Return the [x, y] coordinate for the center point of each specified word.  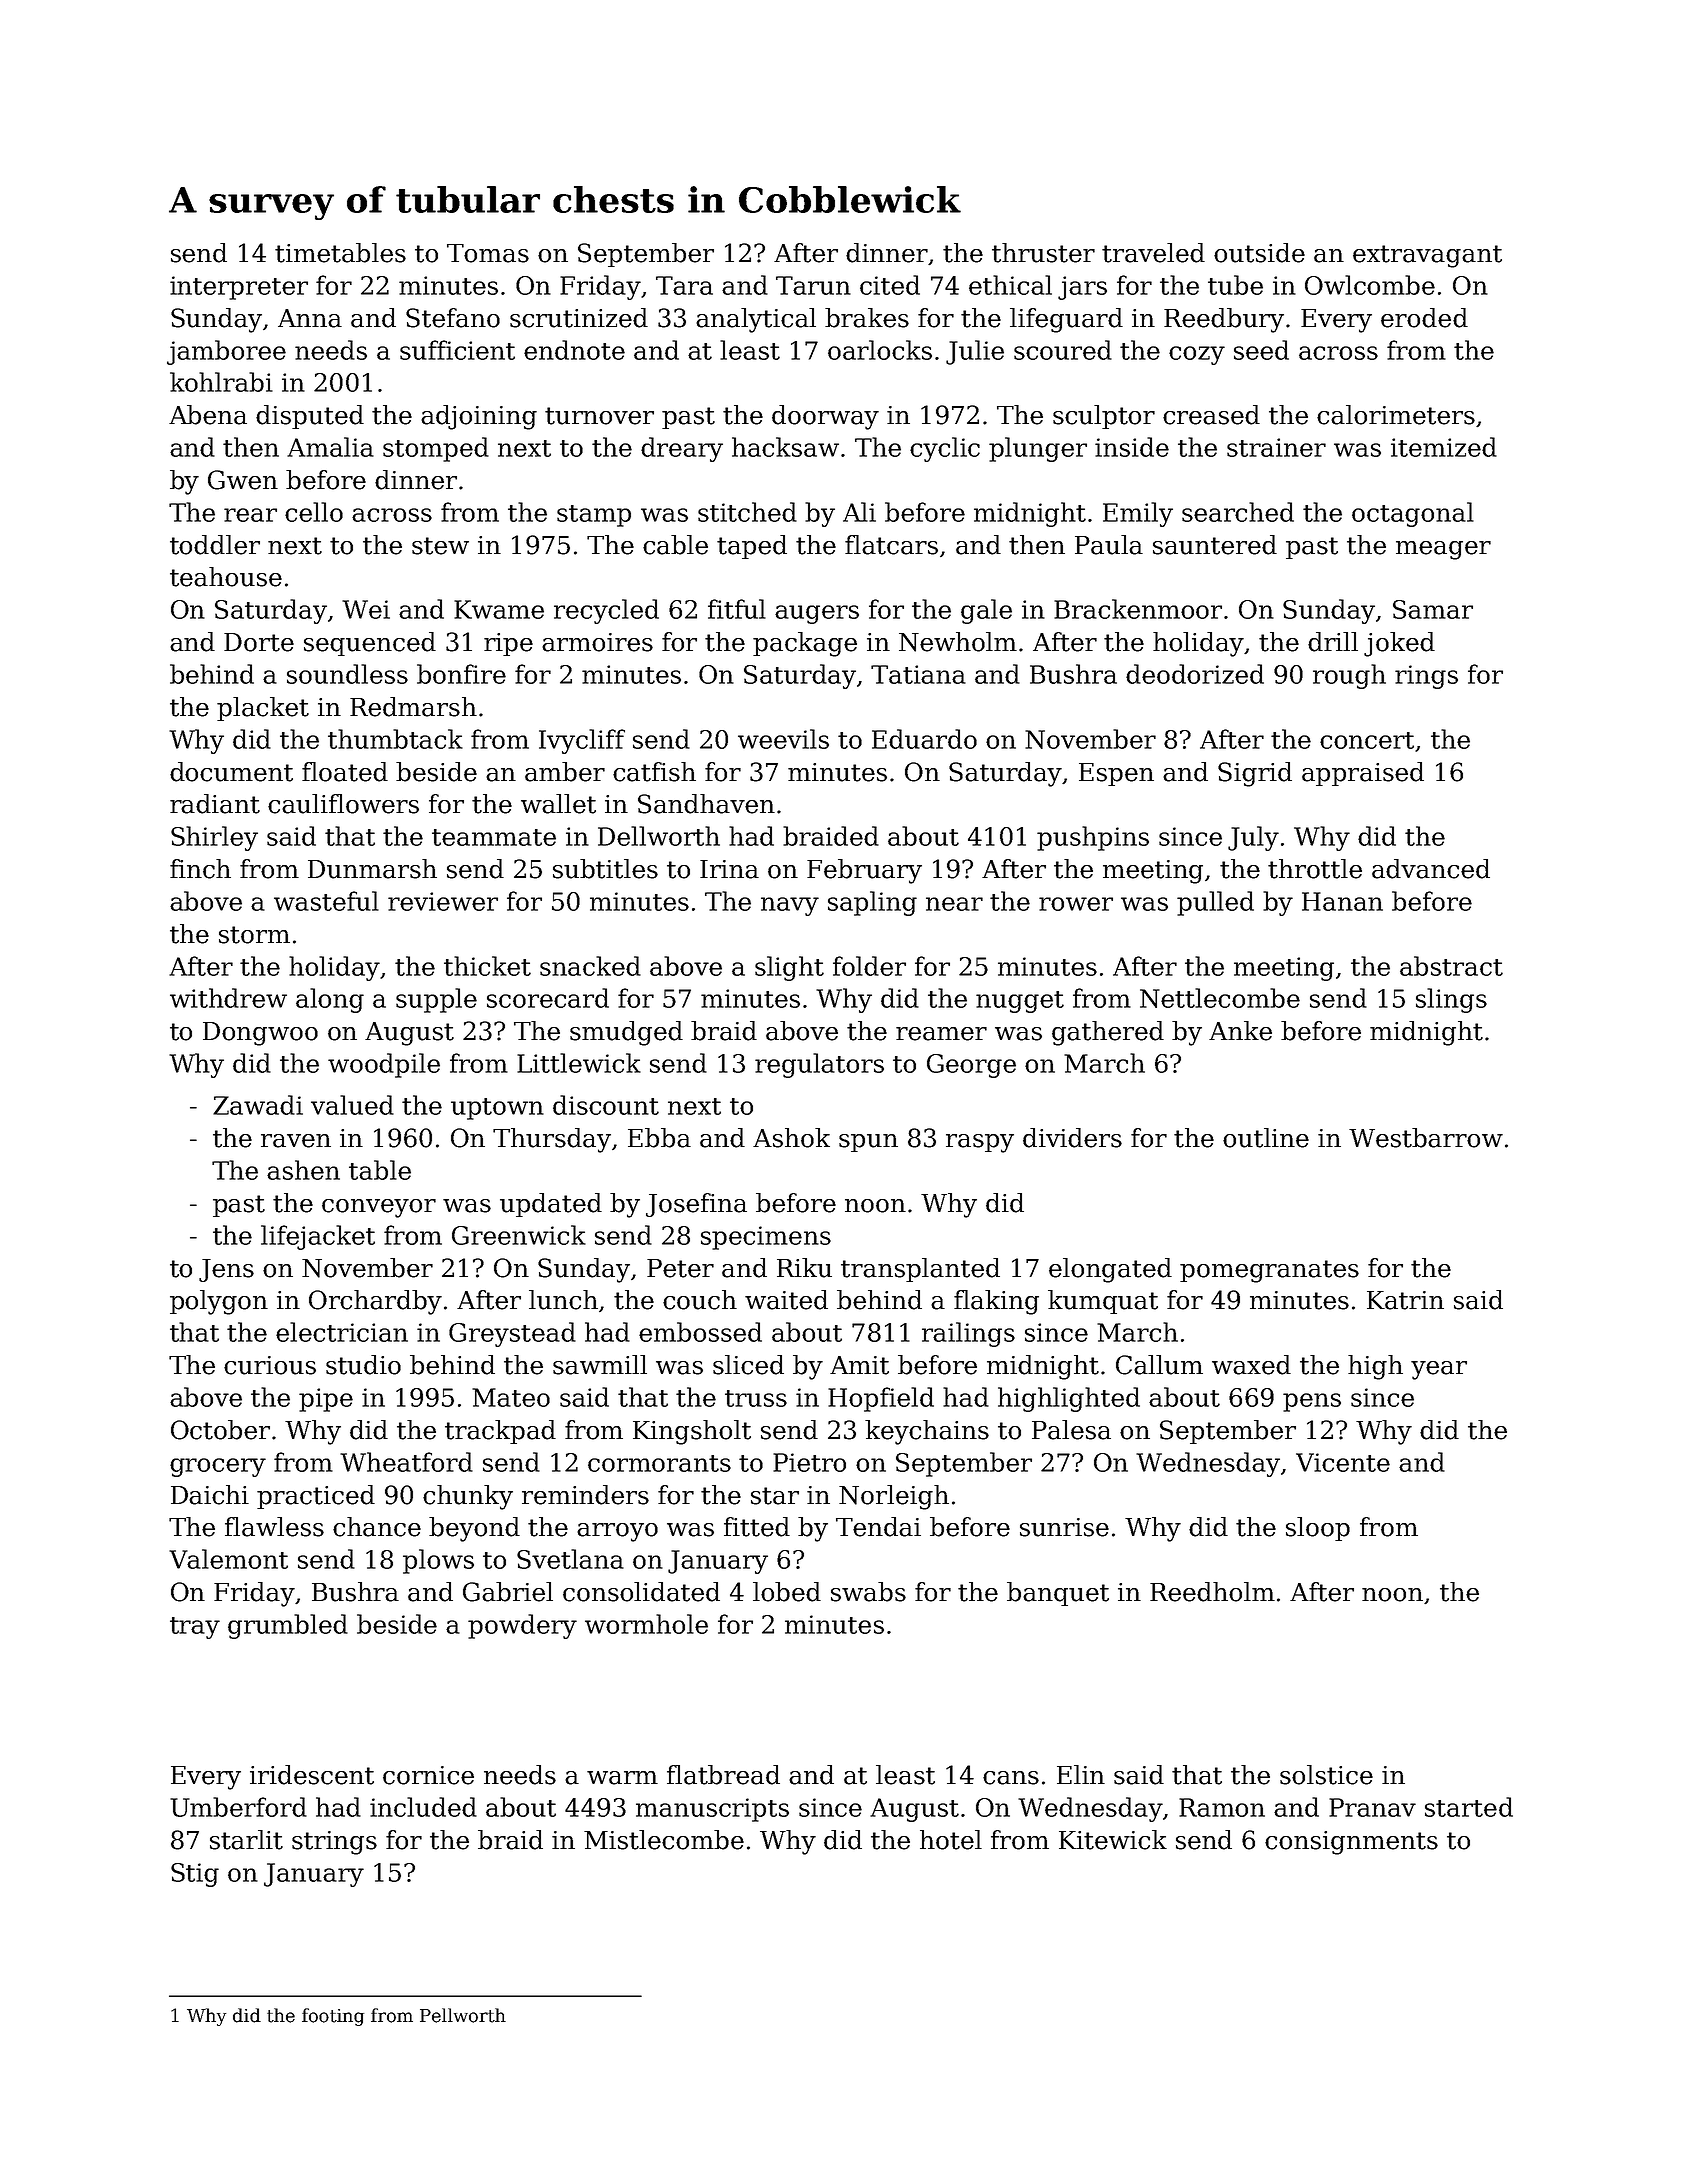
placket [263, 709]
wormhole [646, 1624]
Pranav [1372, 1807]
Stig [195, 1875]
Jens [226, 1270]
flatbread [723, 1775]
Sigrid [1255, 774]
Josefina [696, 1205]
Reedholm [1212, 1592]
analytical [756, 320]
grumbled [288, 1626]
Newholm [958, 642]
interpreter [239, 288]
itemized [1444, 447]
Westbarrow [1426, 1138]
